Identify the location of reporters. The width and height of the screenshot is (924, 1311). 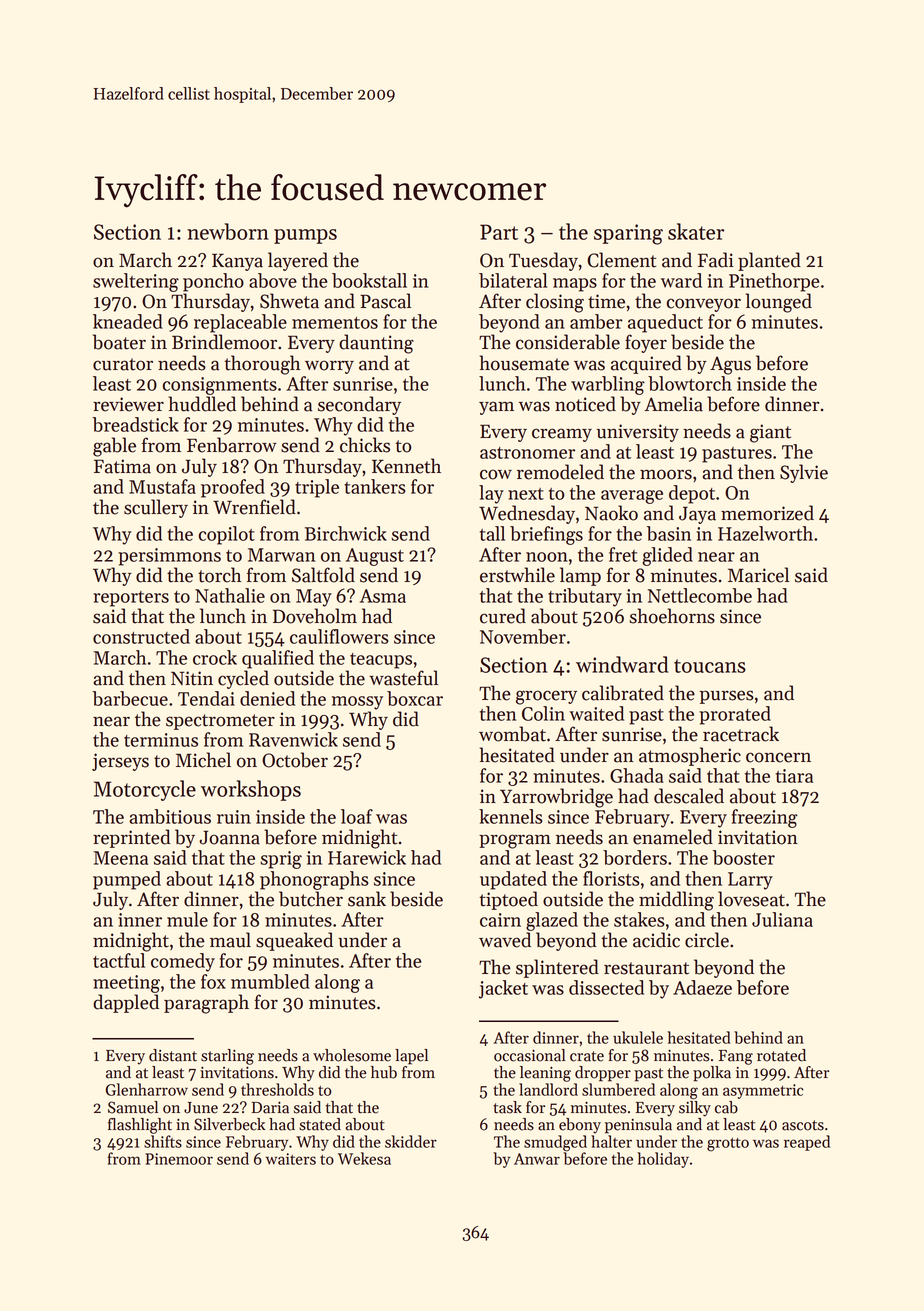
(131, 599).
